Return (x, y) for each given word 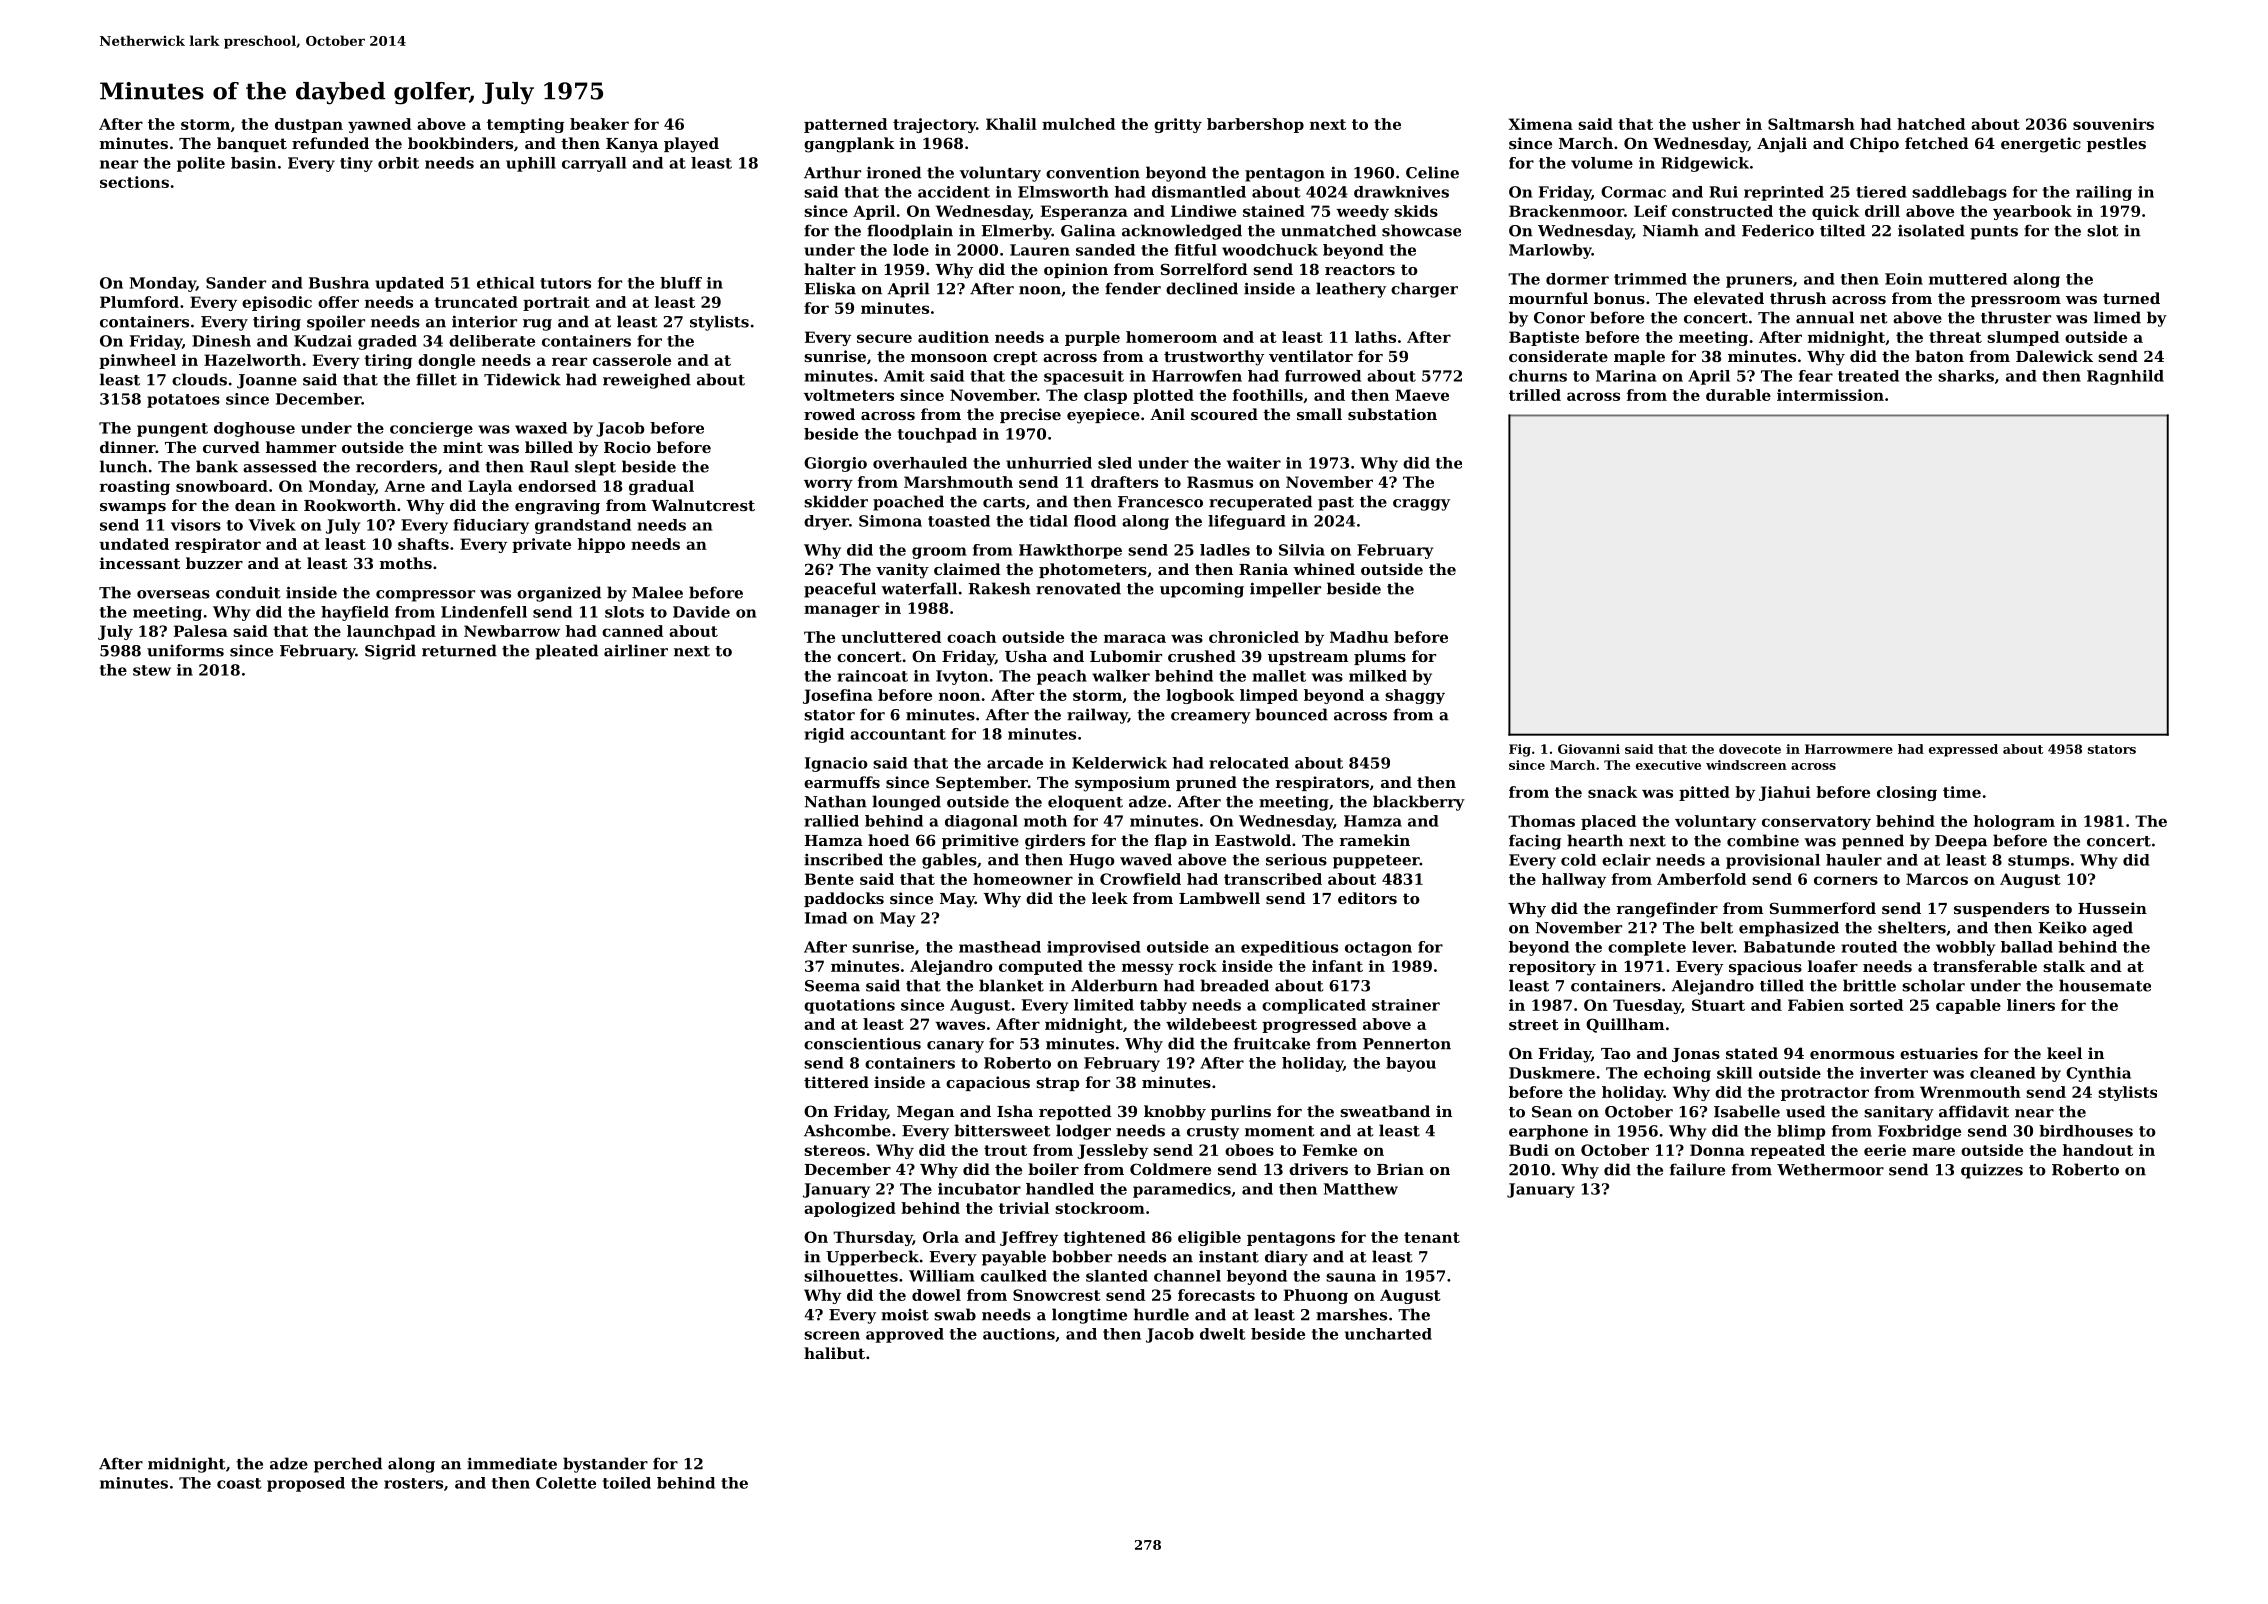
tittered (836, 1082)
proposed (306, 1484)
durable (1738, 395)
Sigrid (390, 652)
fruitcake (1272, 1043)
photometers (1093, 570)
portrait (556, 303)
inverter (1894, 1073)
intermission (1830, 395)
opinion (1076, 270)
